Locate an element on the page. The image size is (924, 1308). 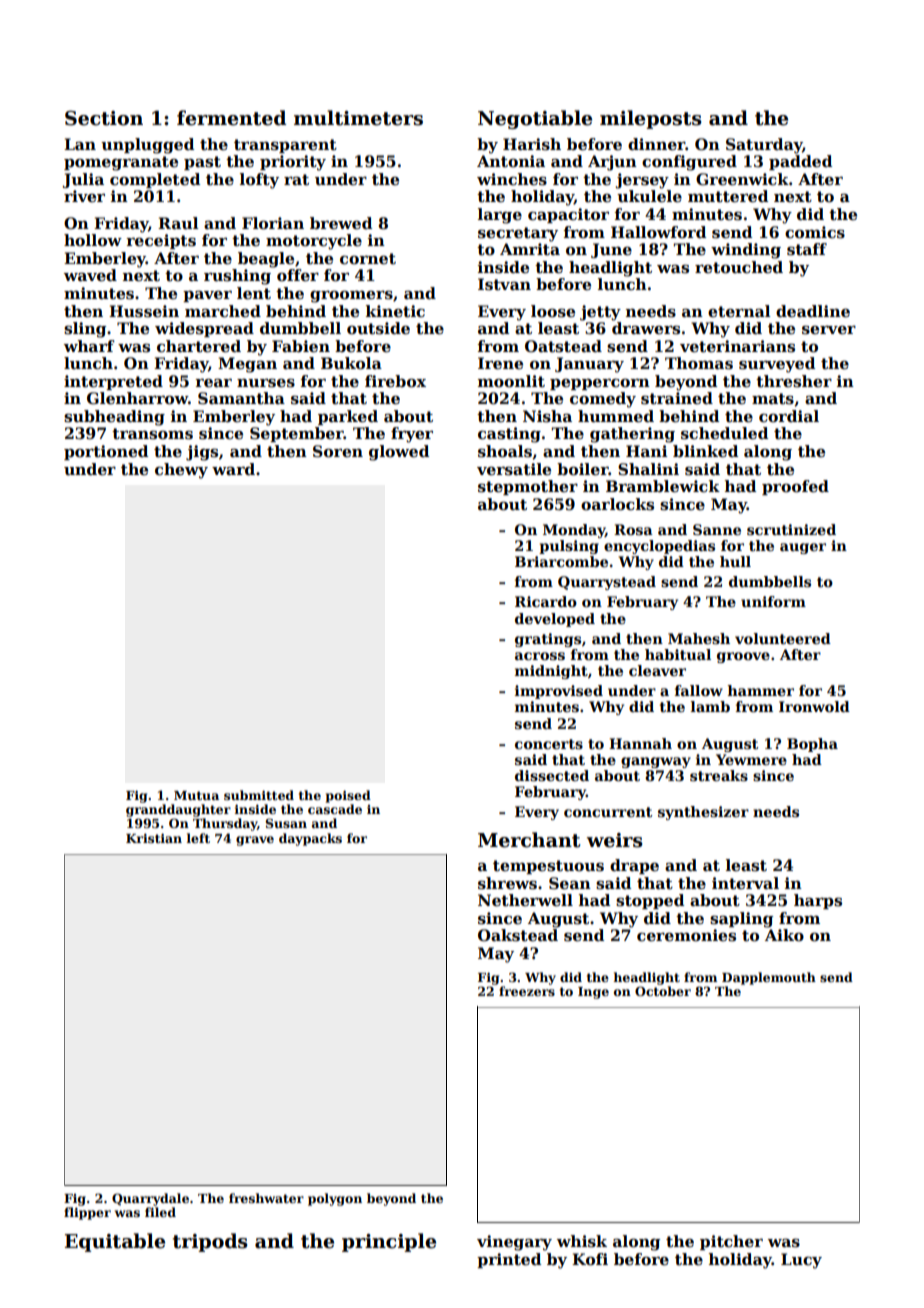
Dapplemouth is located at coordinates (769, 978).
